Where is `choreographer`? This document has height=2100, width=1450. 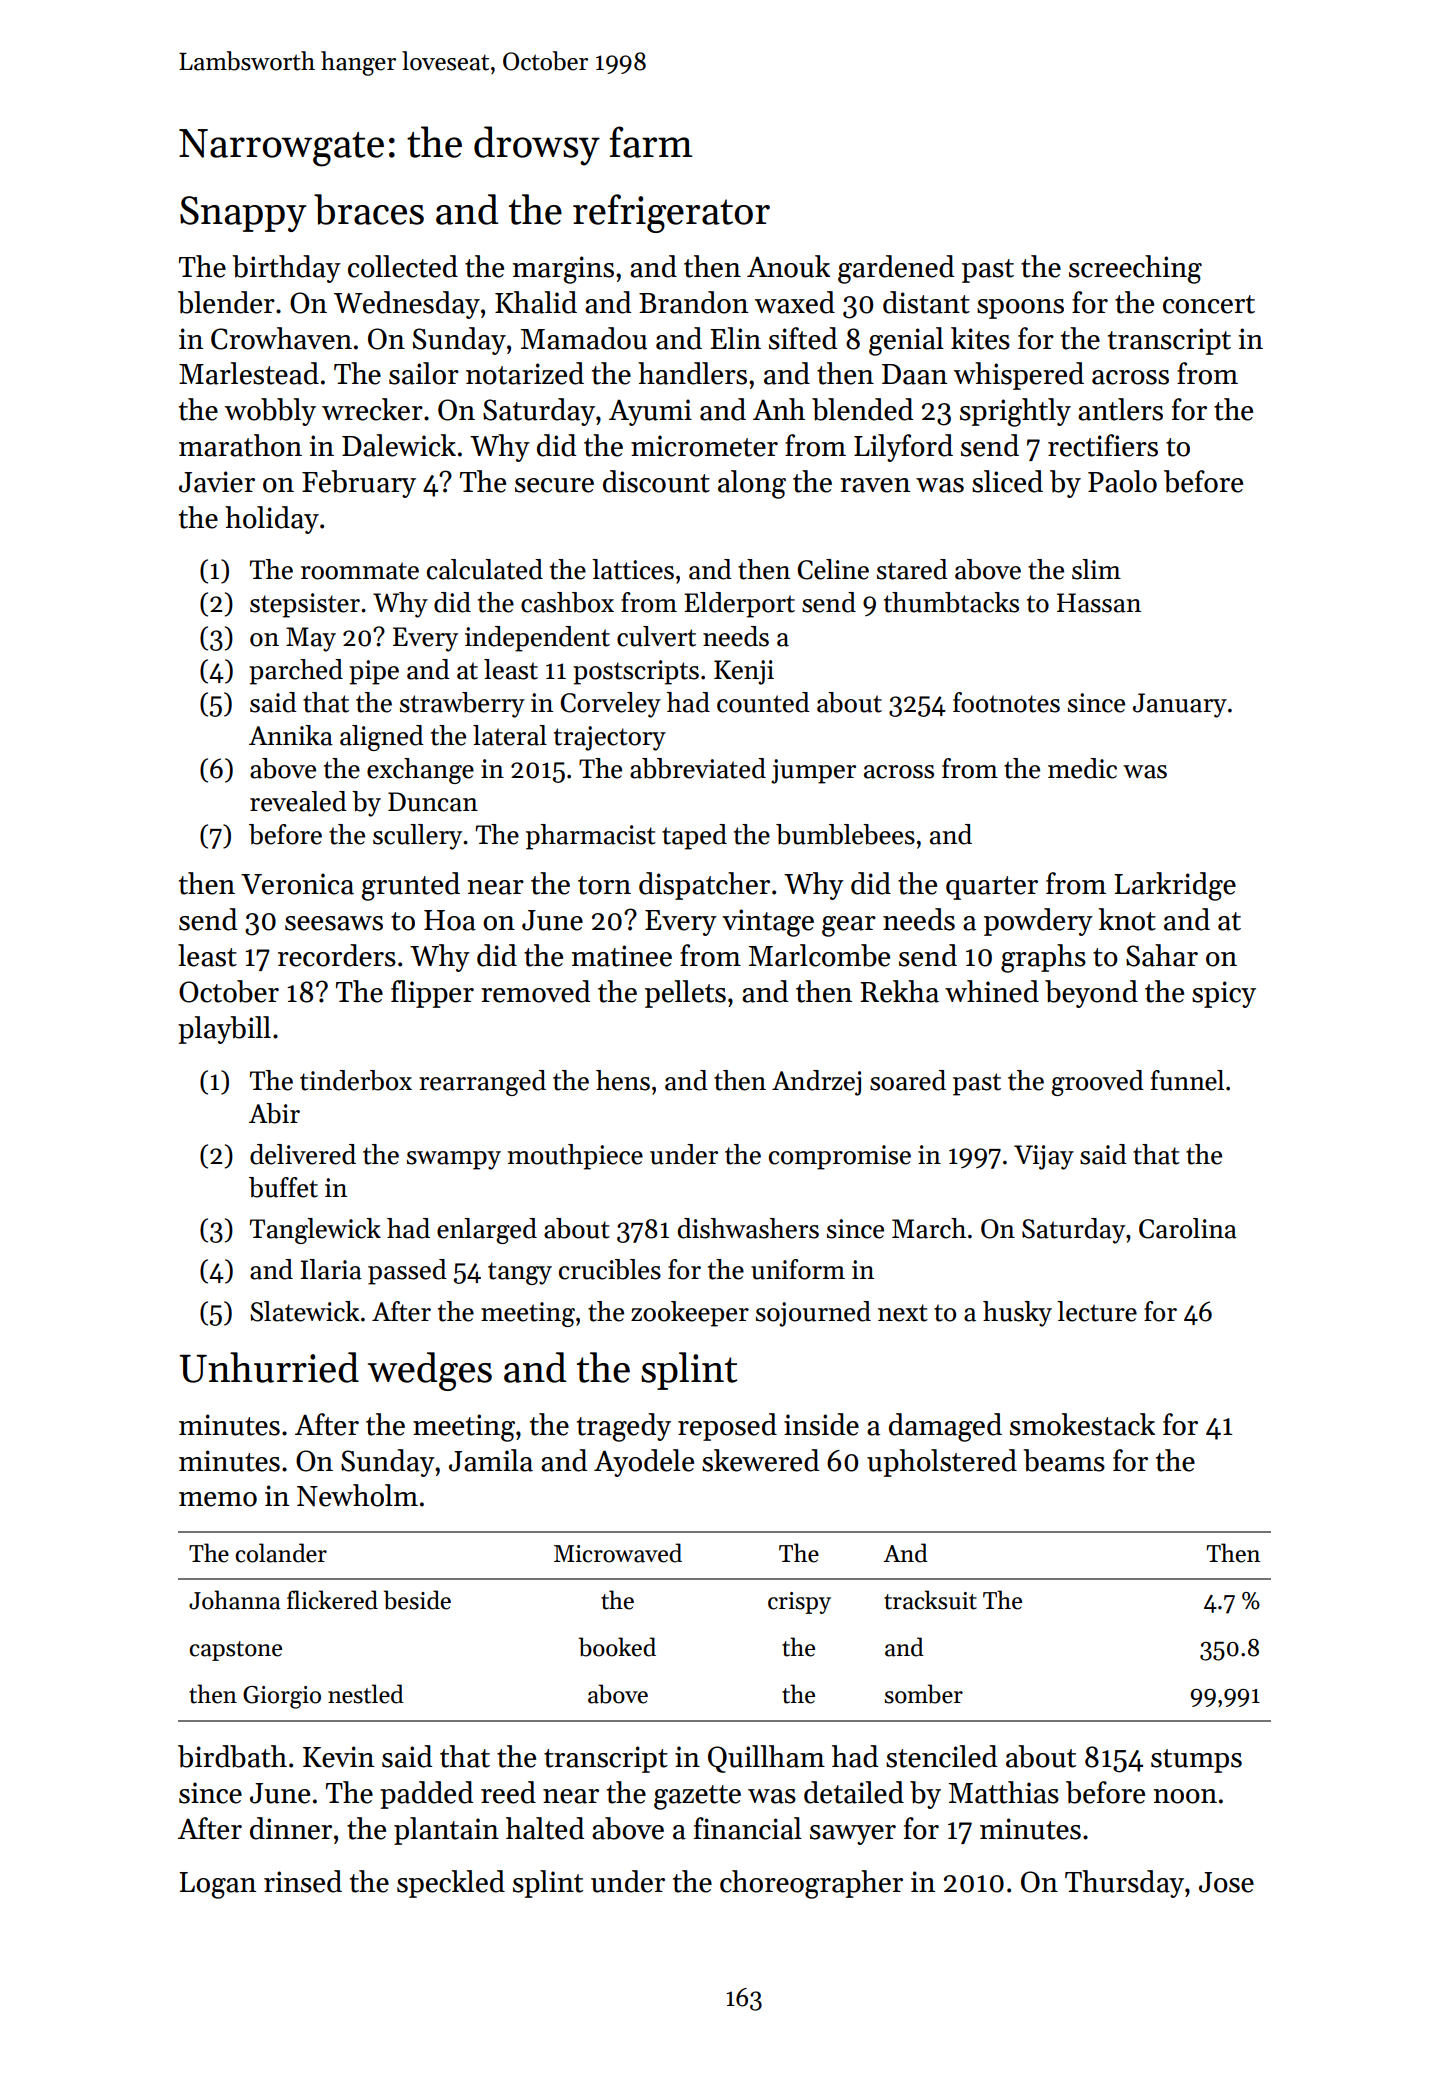 choreographer is located at coordinates (811, 1884).
